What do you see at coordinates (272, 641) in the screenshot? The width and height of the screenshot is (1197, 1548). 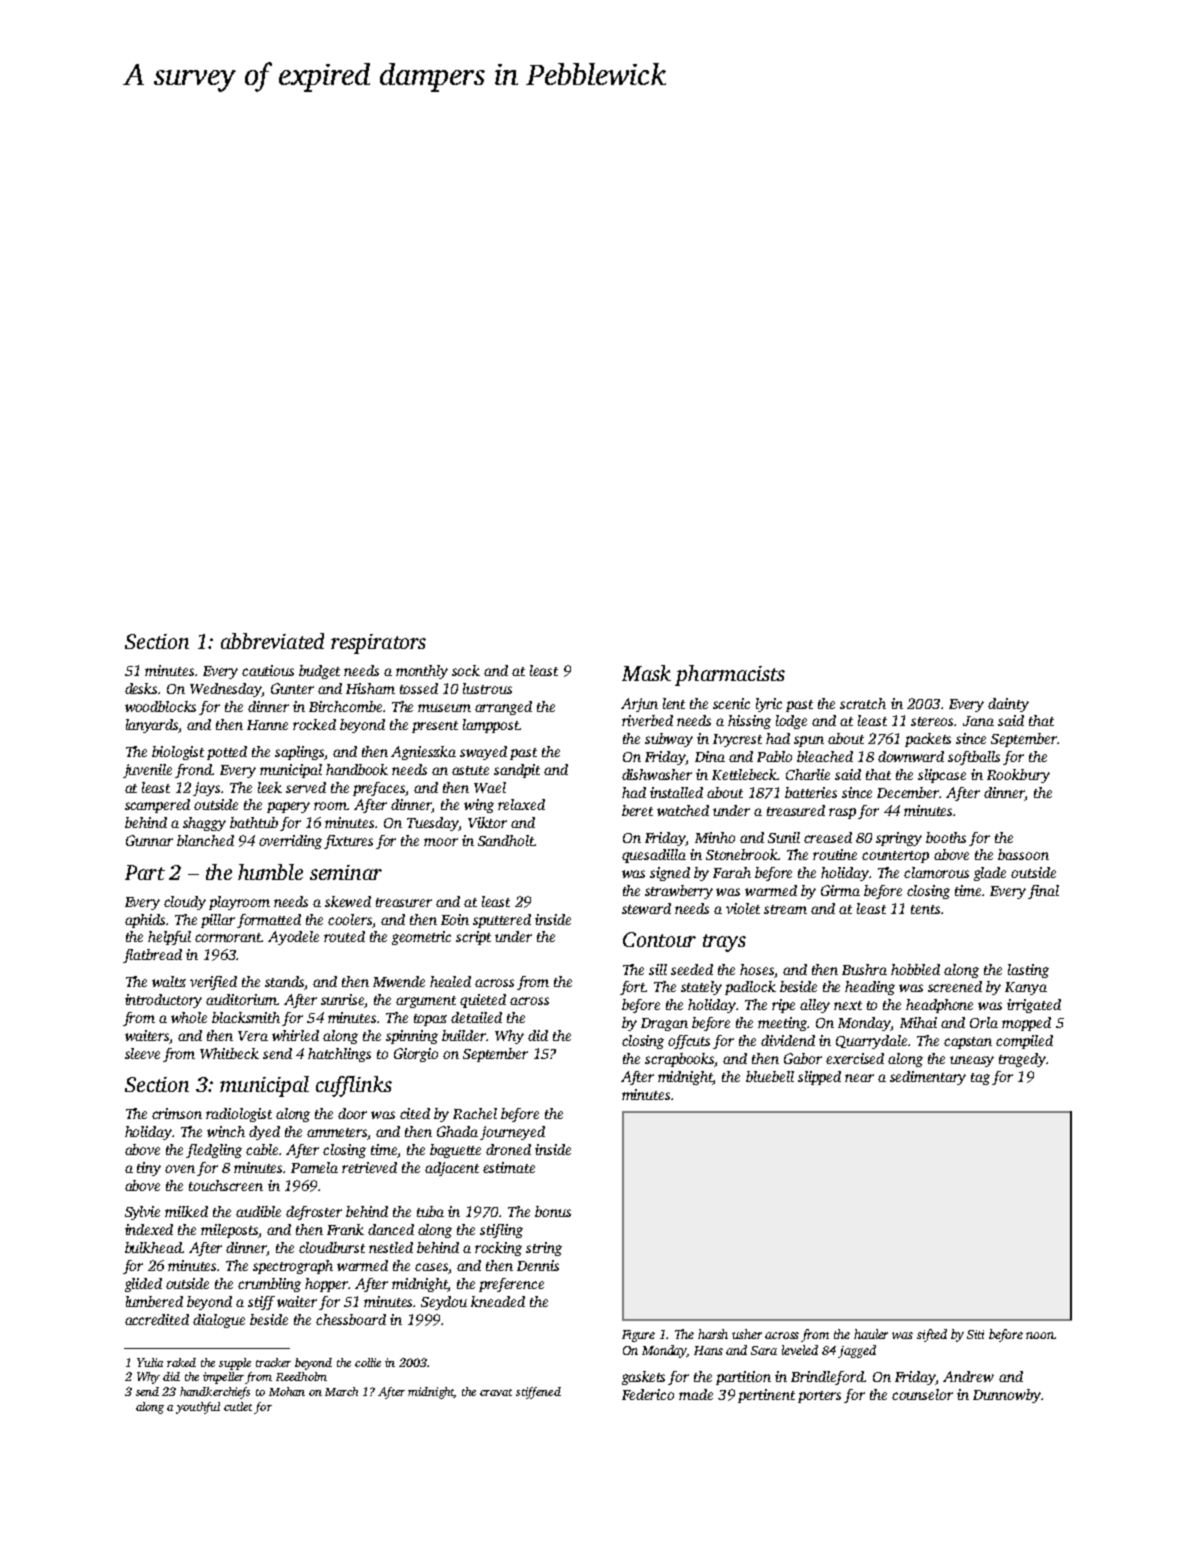 I see `abbreviated` at bounding box center [272, 641].
